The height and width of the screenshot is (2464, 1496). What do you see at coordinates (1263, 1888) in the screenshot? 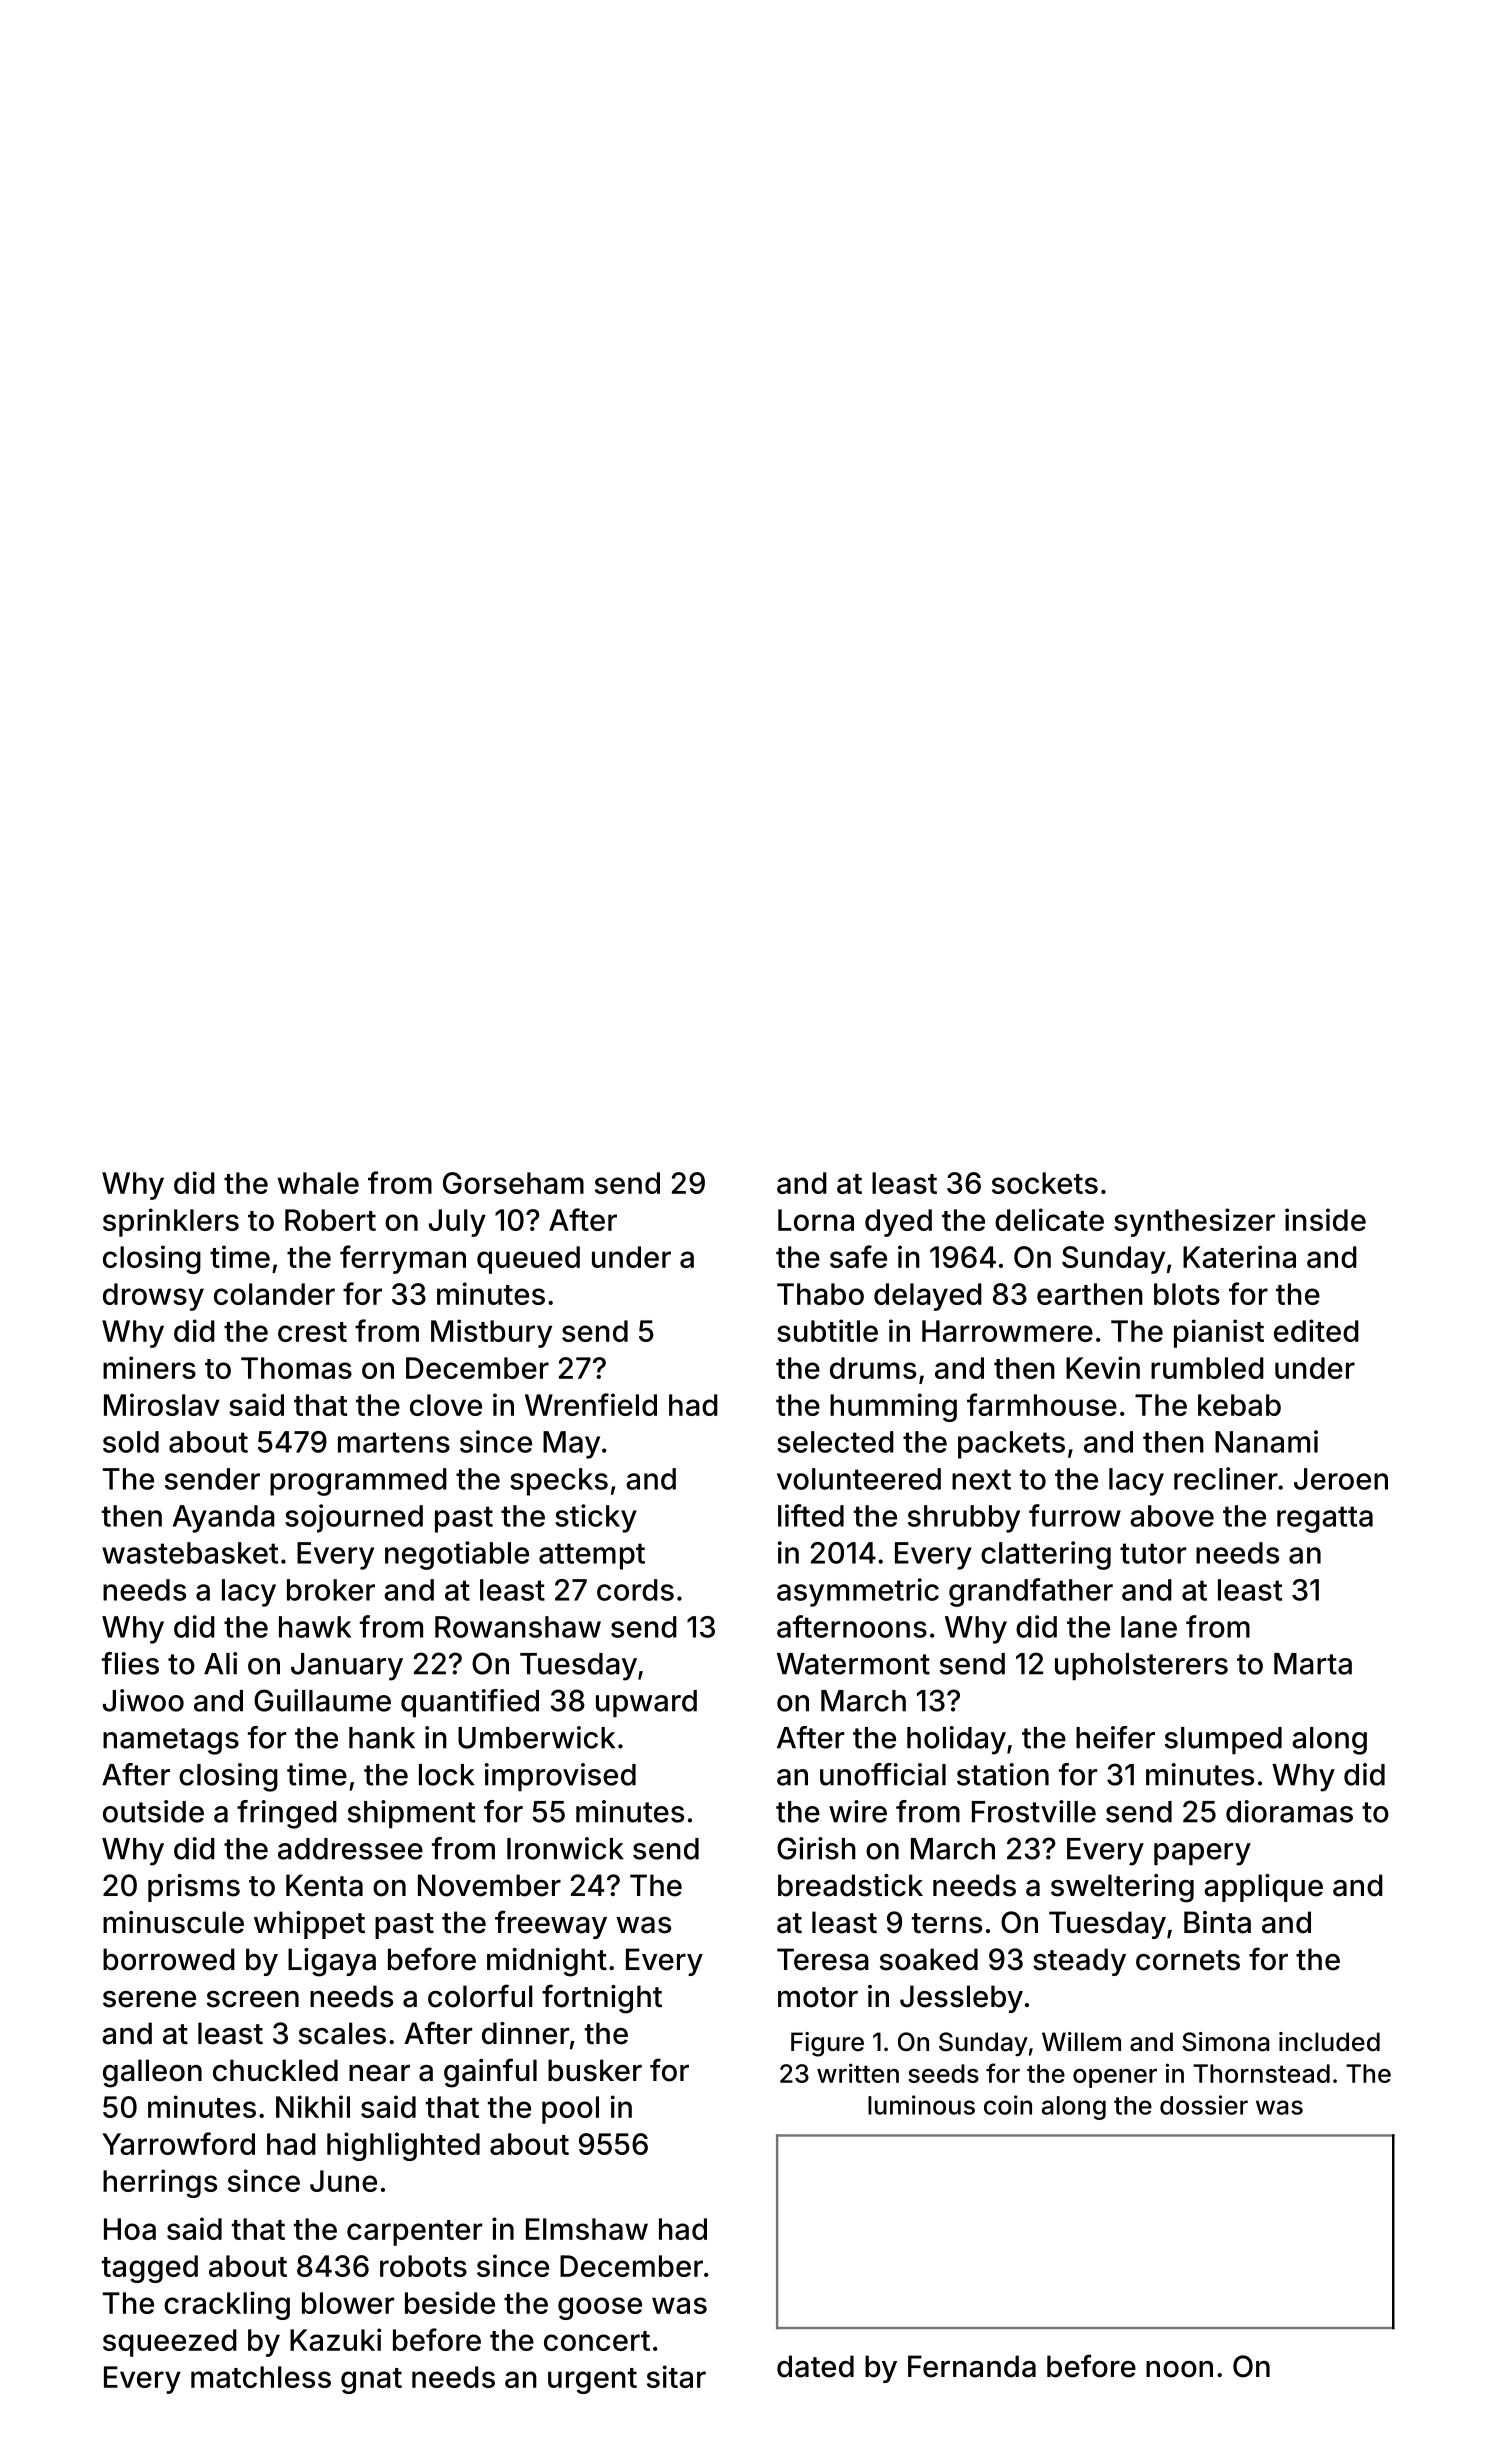
I see `applique` at bounding box center [1263, 1888].
